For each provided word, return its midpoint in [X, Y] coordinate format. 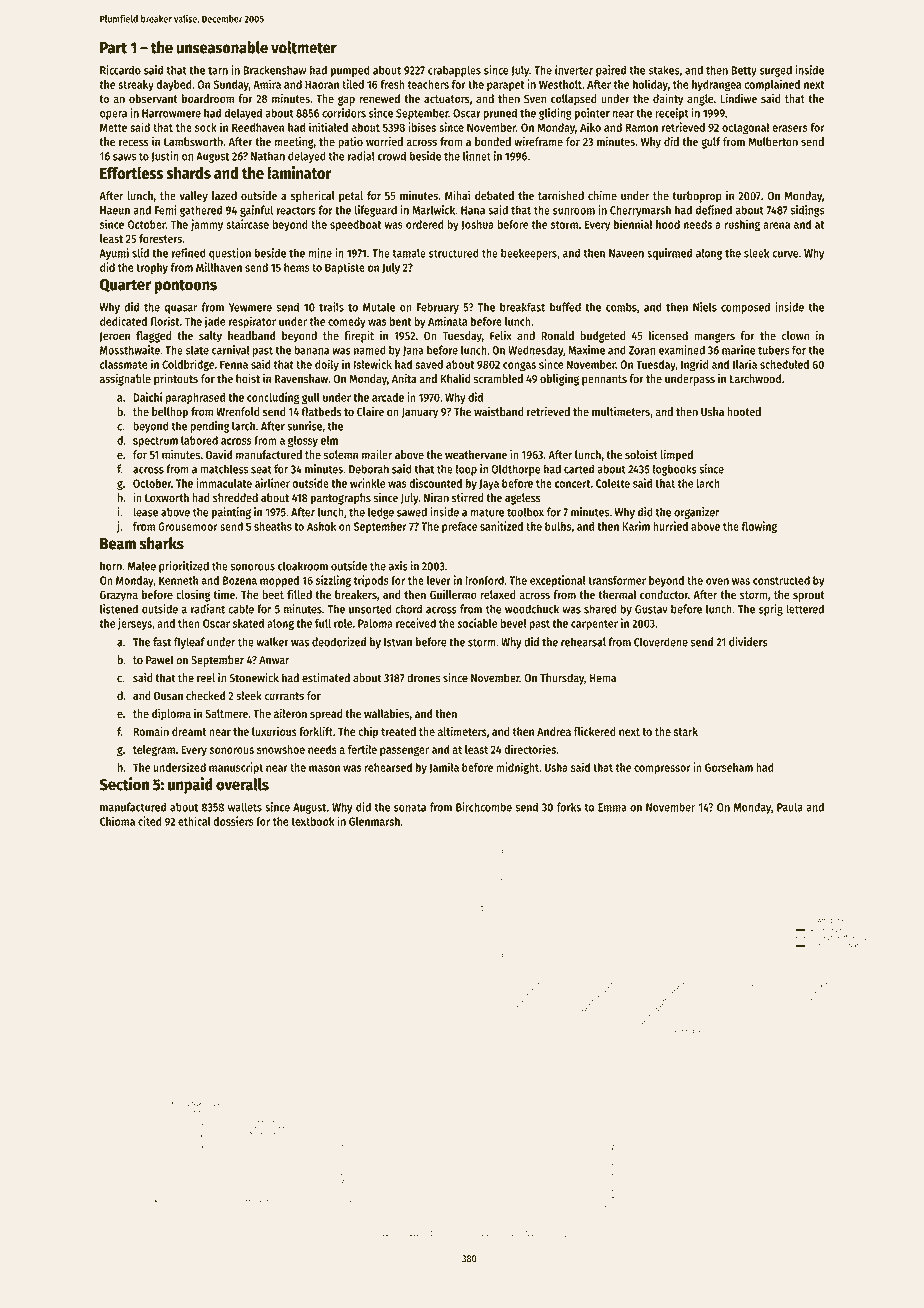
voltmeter [304, 47]
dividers [748, 642]
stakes [664, 70]
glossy [303, 442]
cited [150, 821]
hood [668, 224]
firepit [359, 337]
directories [530, 749]
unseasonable [222, 47]
